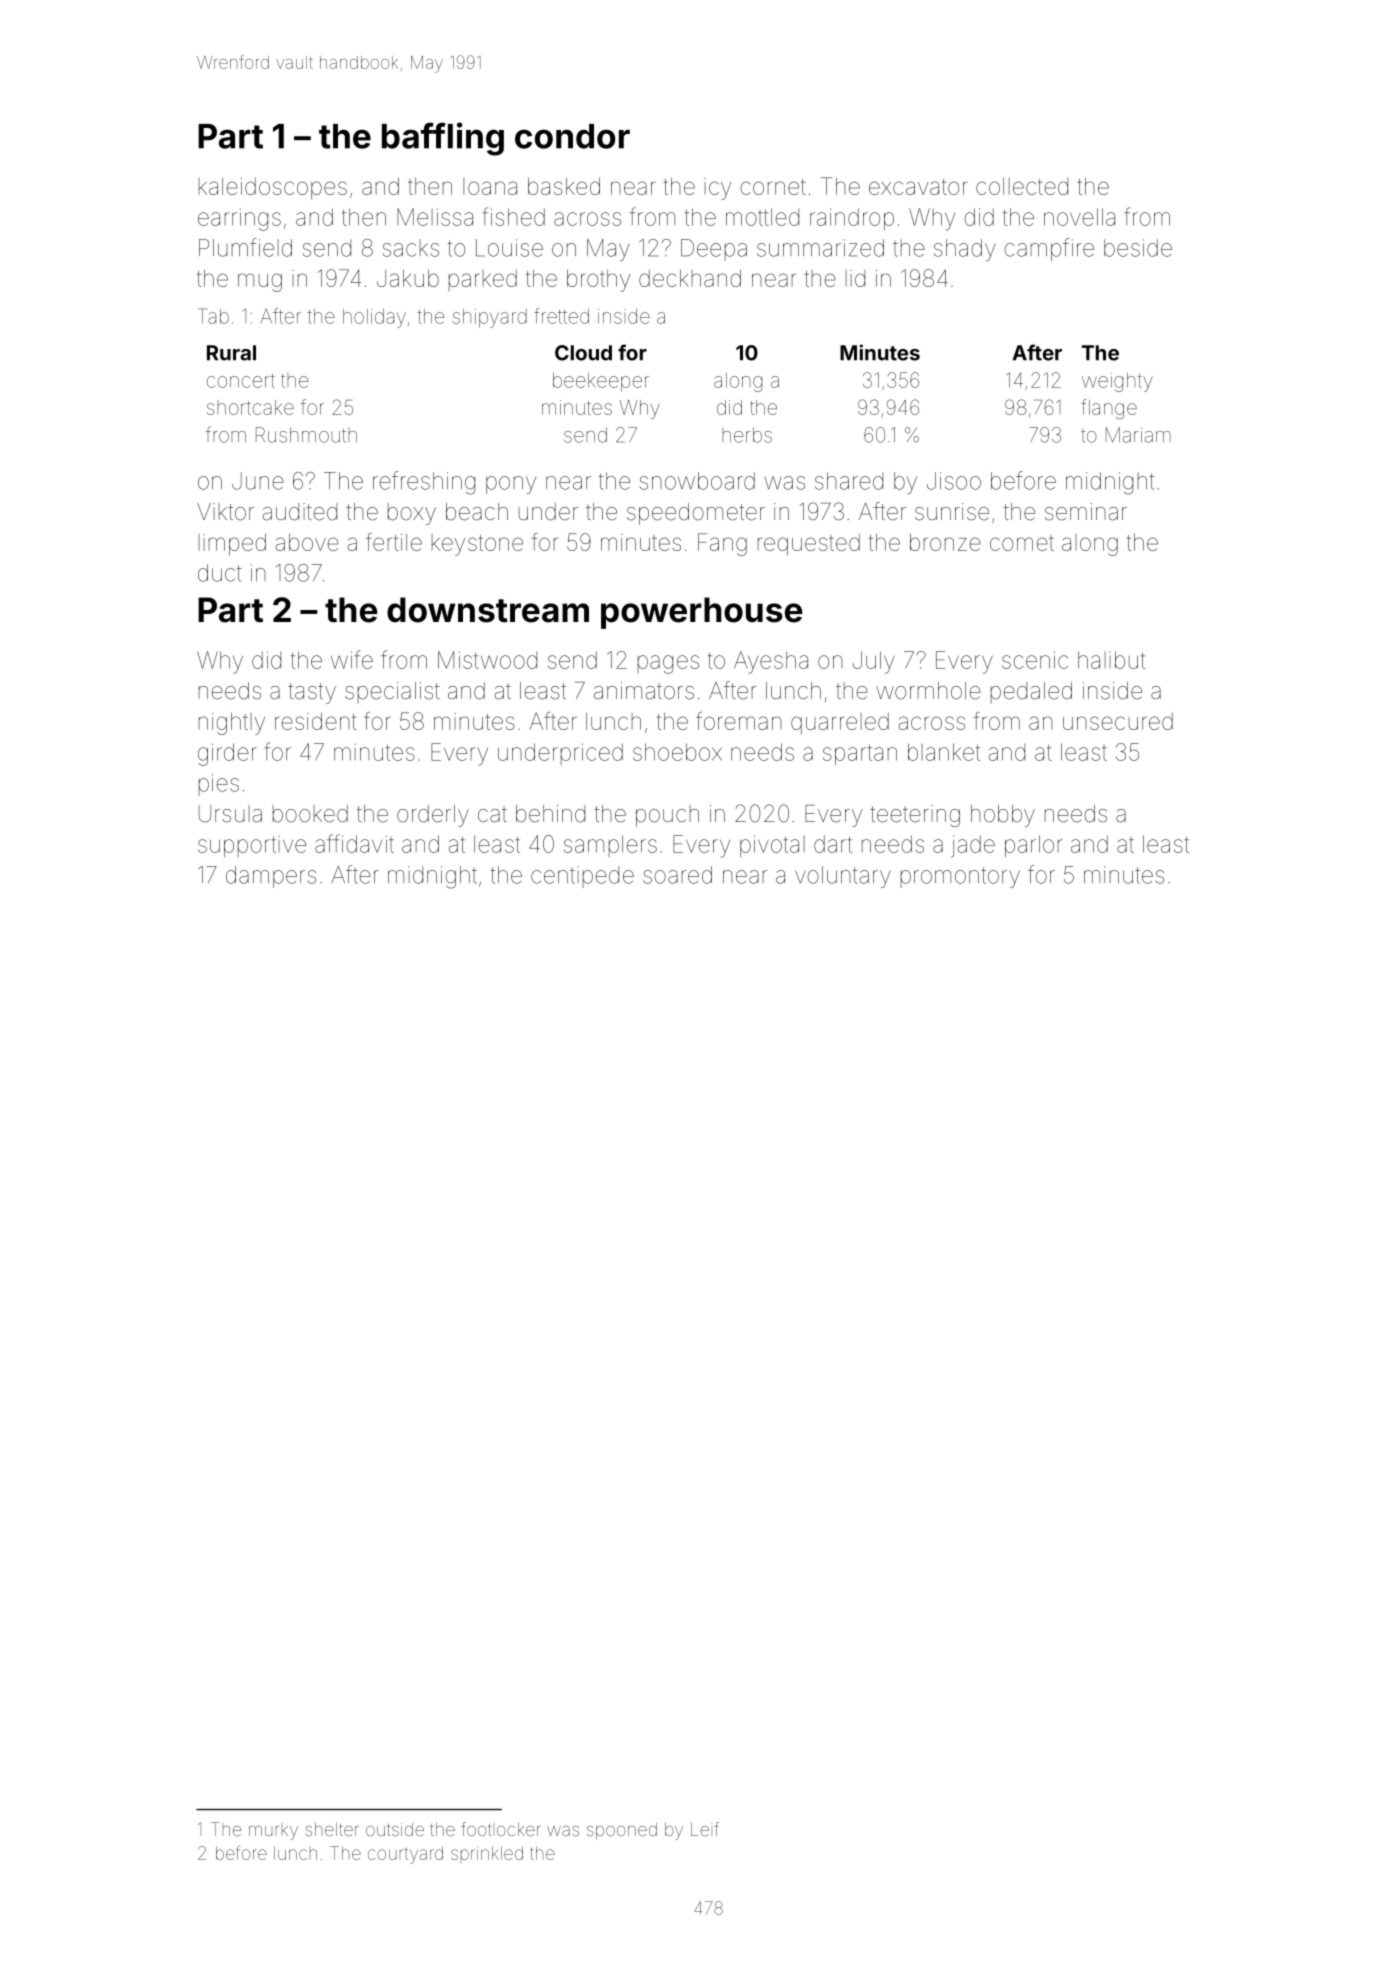  What do you see at coordinates (273, 1833) in the document?
I see `murky` at bounding box center [273, 1833].
